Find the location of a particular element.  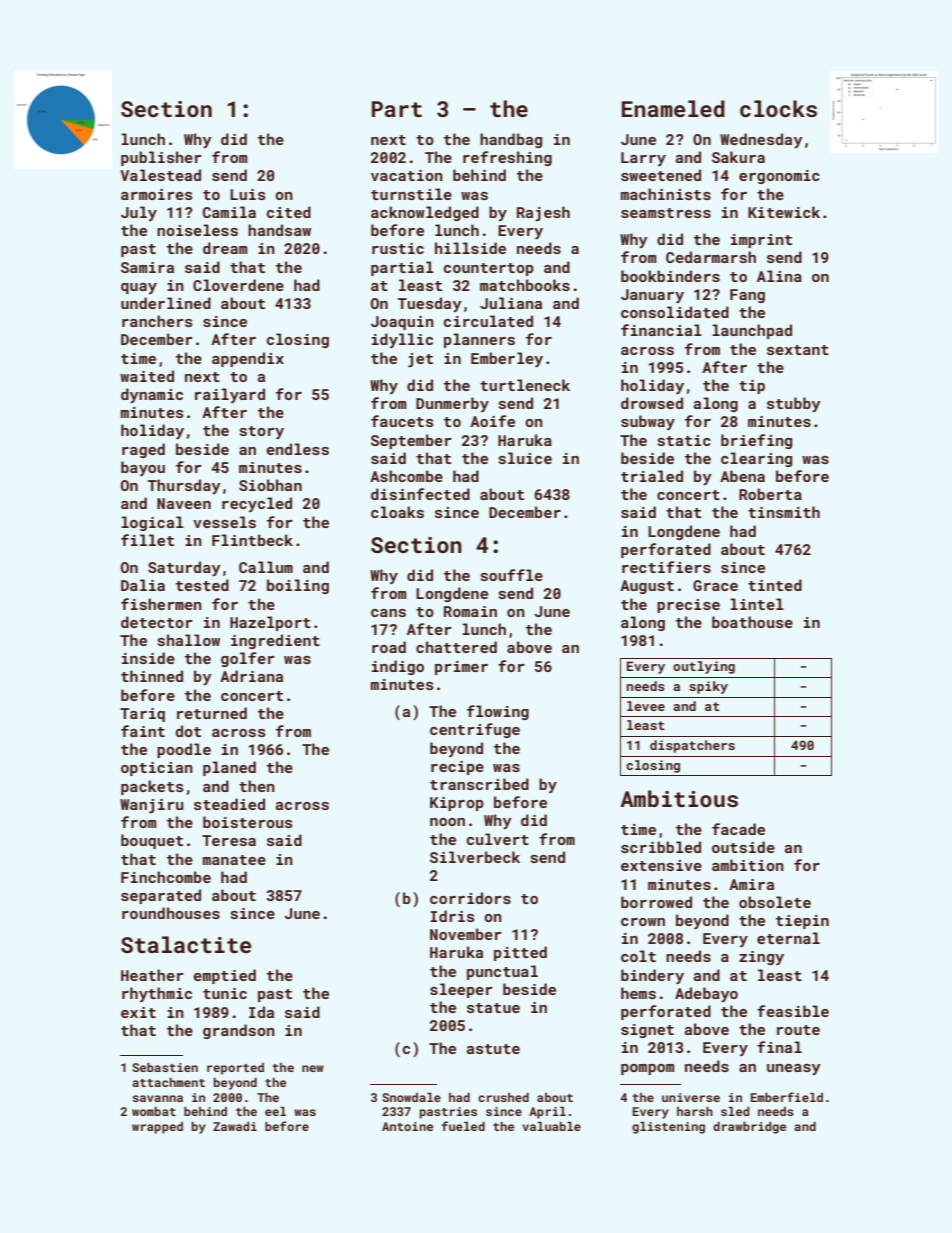

planners is located at coordinates (479, 340).
